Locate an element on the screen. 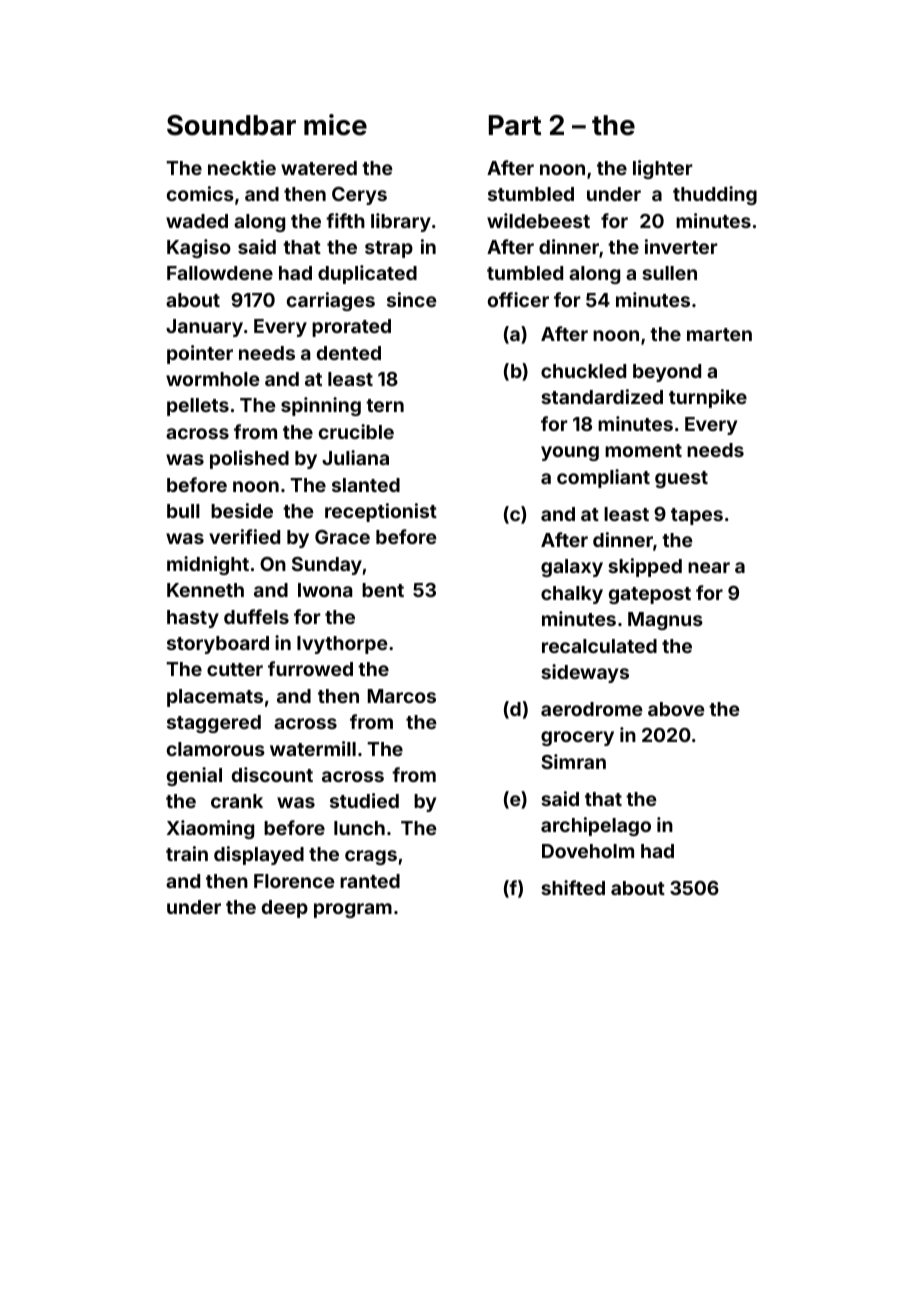 The height and width of the screenshot is (1311, 924). deep is located at coordinates (285, 909).
